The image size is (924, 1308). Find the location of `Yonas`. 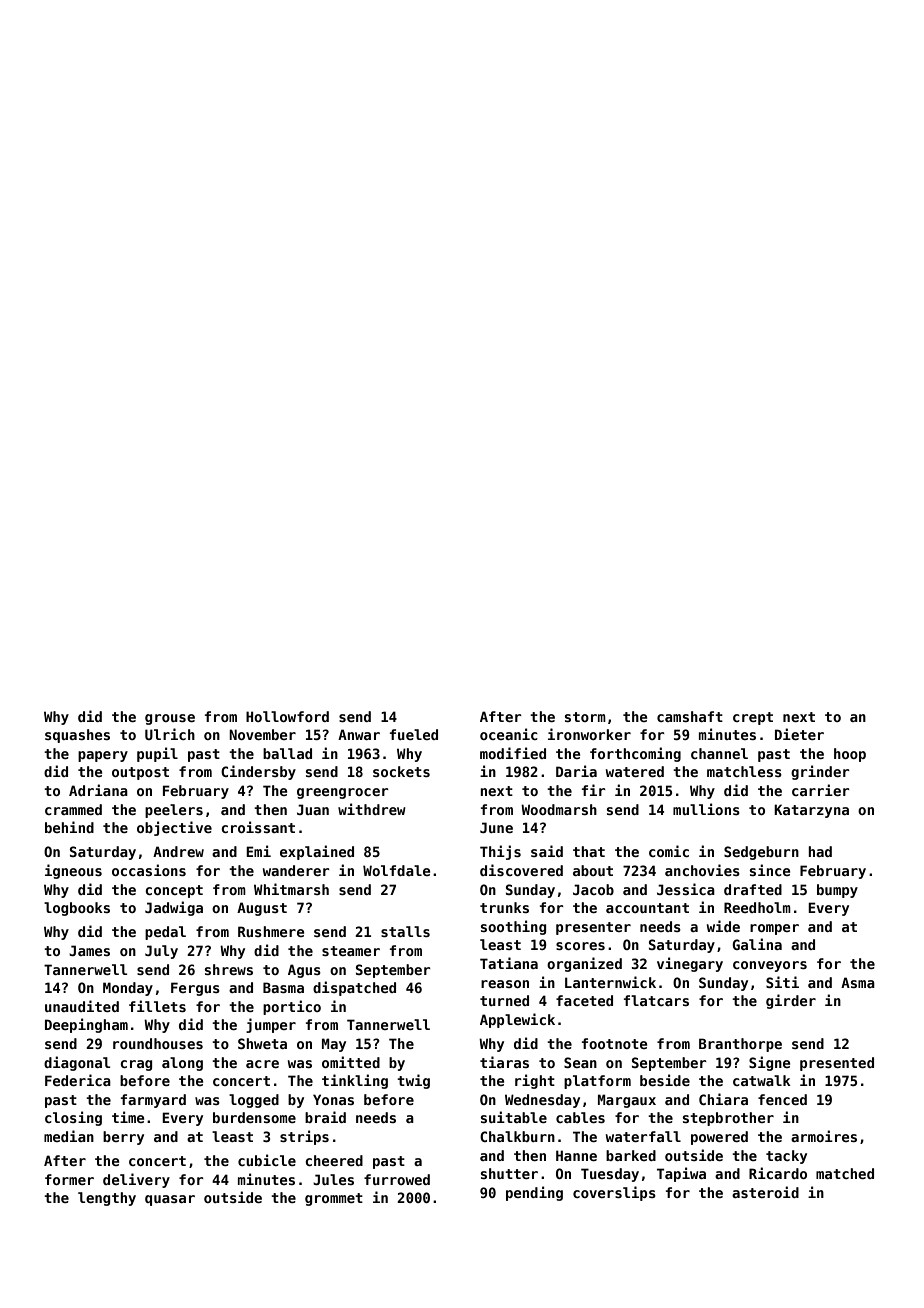

Yonas is located at coordinates (333, 1099).
